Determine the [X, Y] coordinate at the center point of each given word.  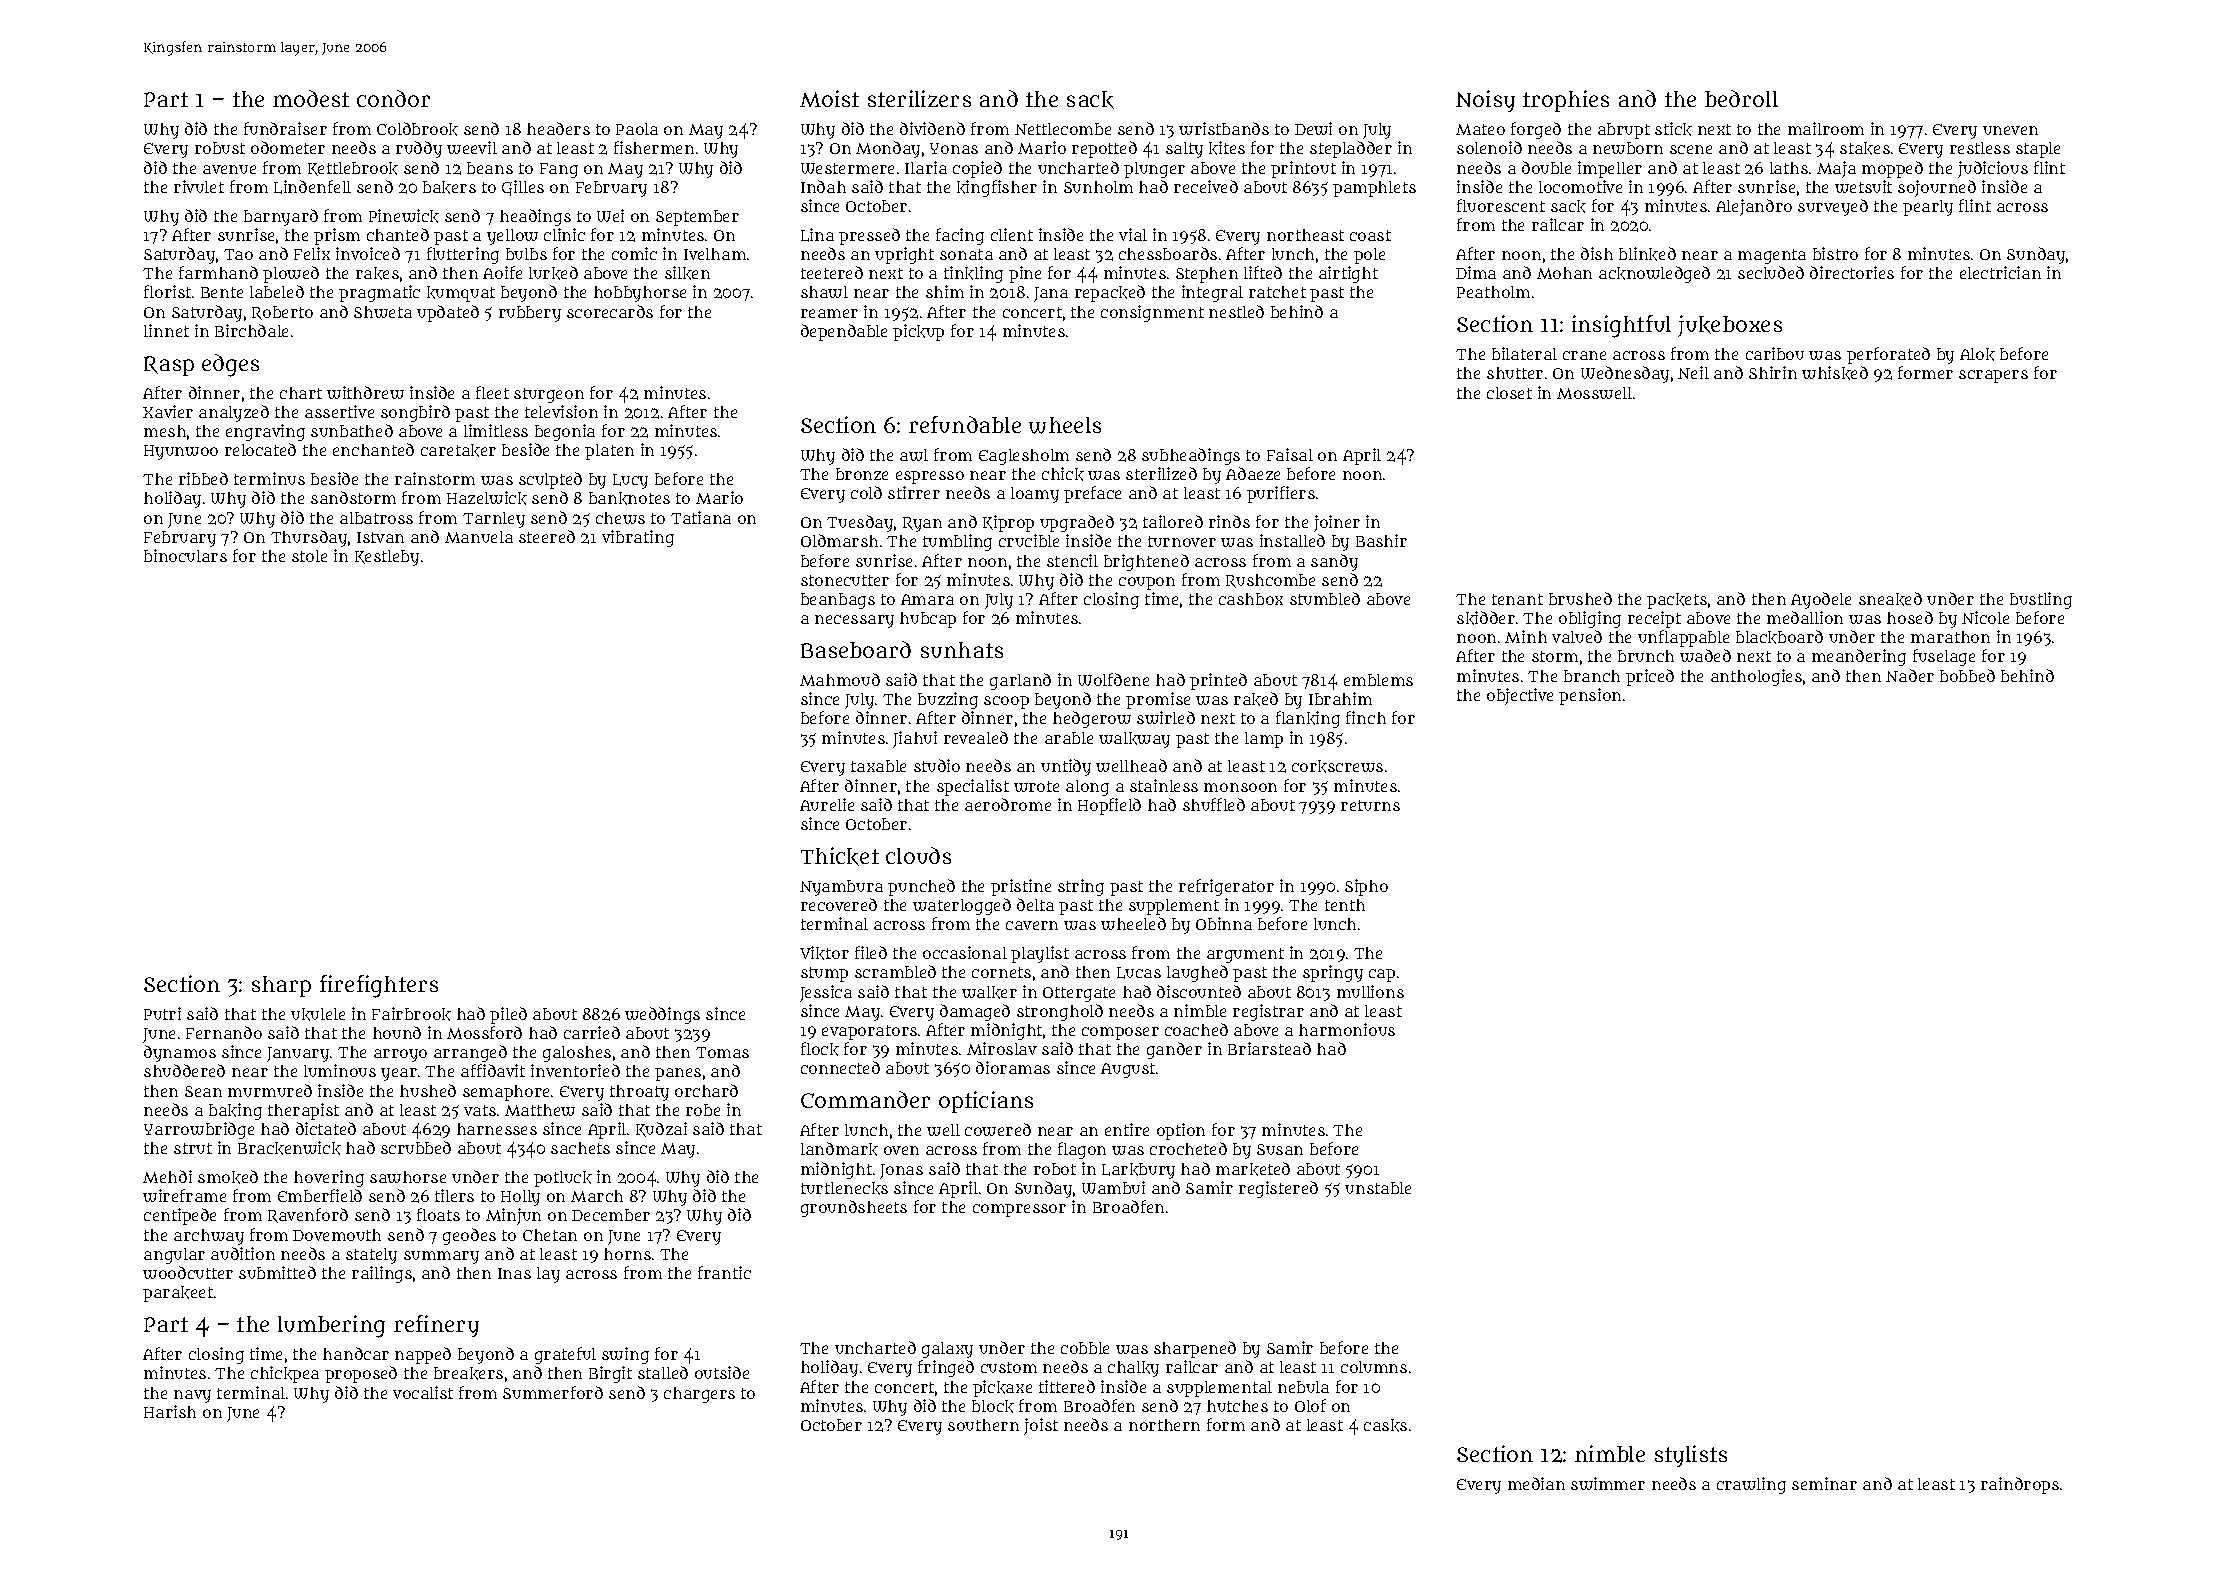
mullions [1370, 991]
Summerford [553, 1392]
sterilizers [919, 98]
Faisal [1290, 454]
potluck [563, 1179]
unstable [1378, 1188]
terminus [269, 478]
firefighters [379, 986]
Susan [1280, 1149]
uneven [2010, 130]
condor [393, 98]
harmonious [1347, 1029]
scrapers [1993, 376]
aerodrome [1008, 804]
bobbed [1967, 675]
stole [309, 556]
